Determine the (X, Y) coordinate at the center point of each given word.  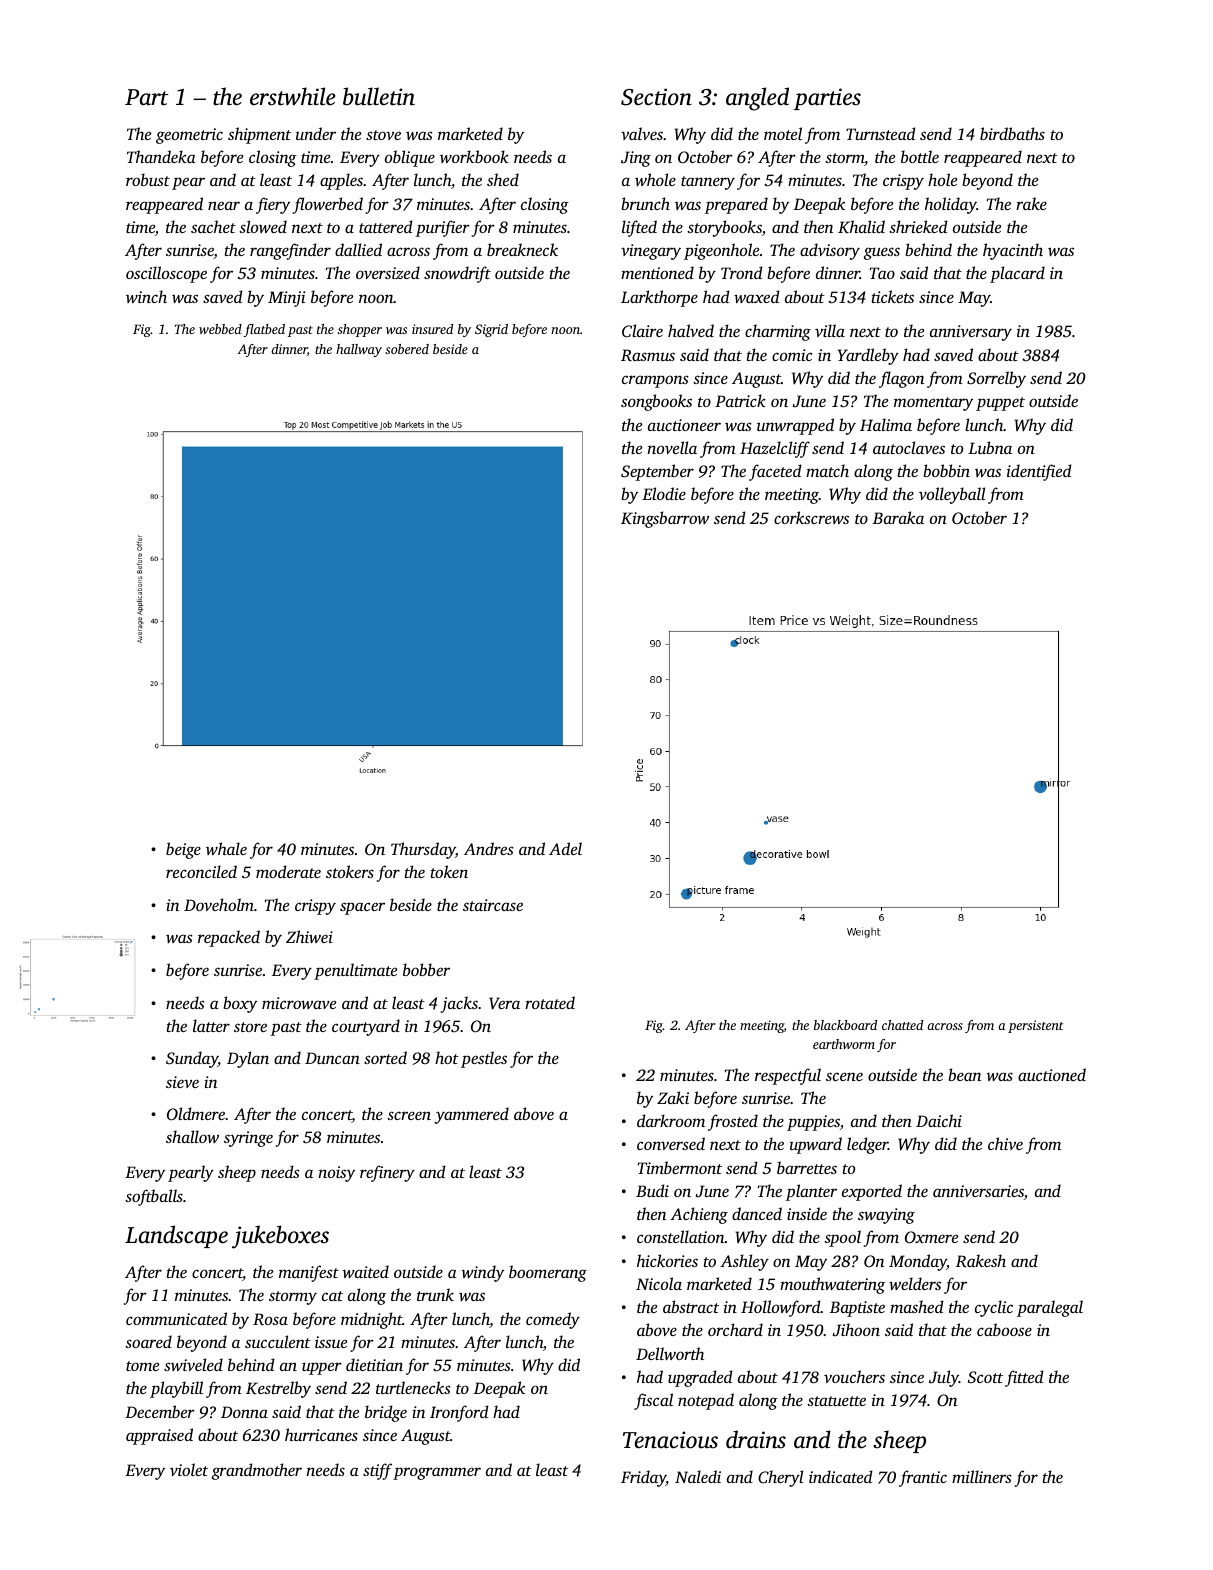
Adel (565, 848)
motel (783, 133)
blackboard (845, 1025)
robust (148, 179)
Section (656, 97)
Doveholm (219, 904)
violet (189, 1469)
